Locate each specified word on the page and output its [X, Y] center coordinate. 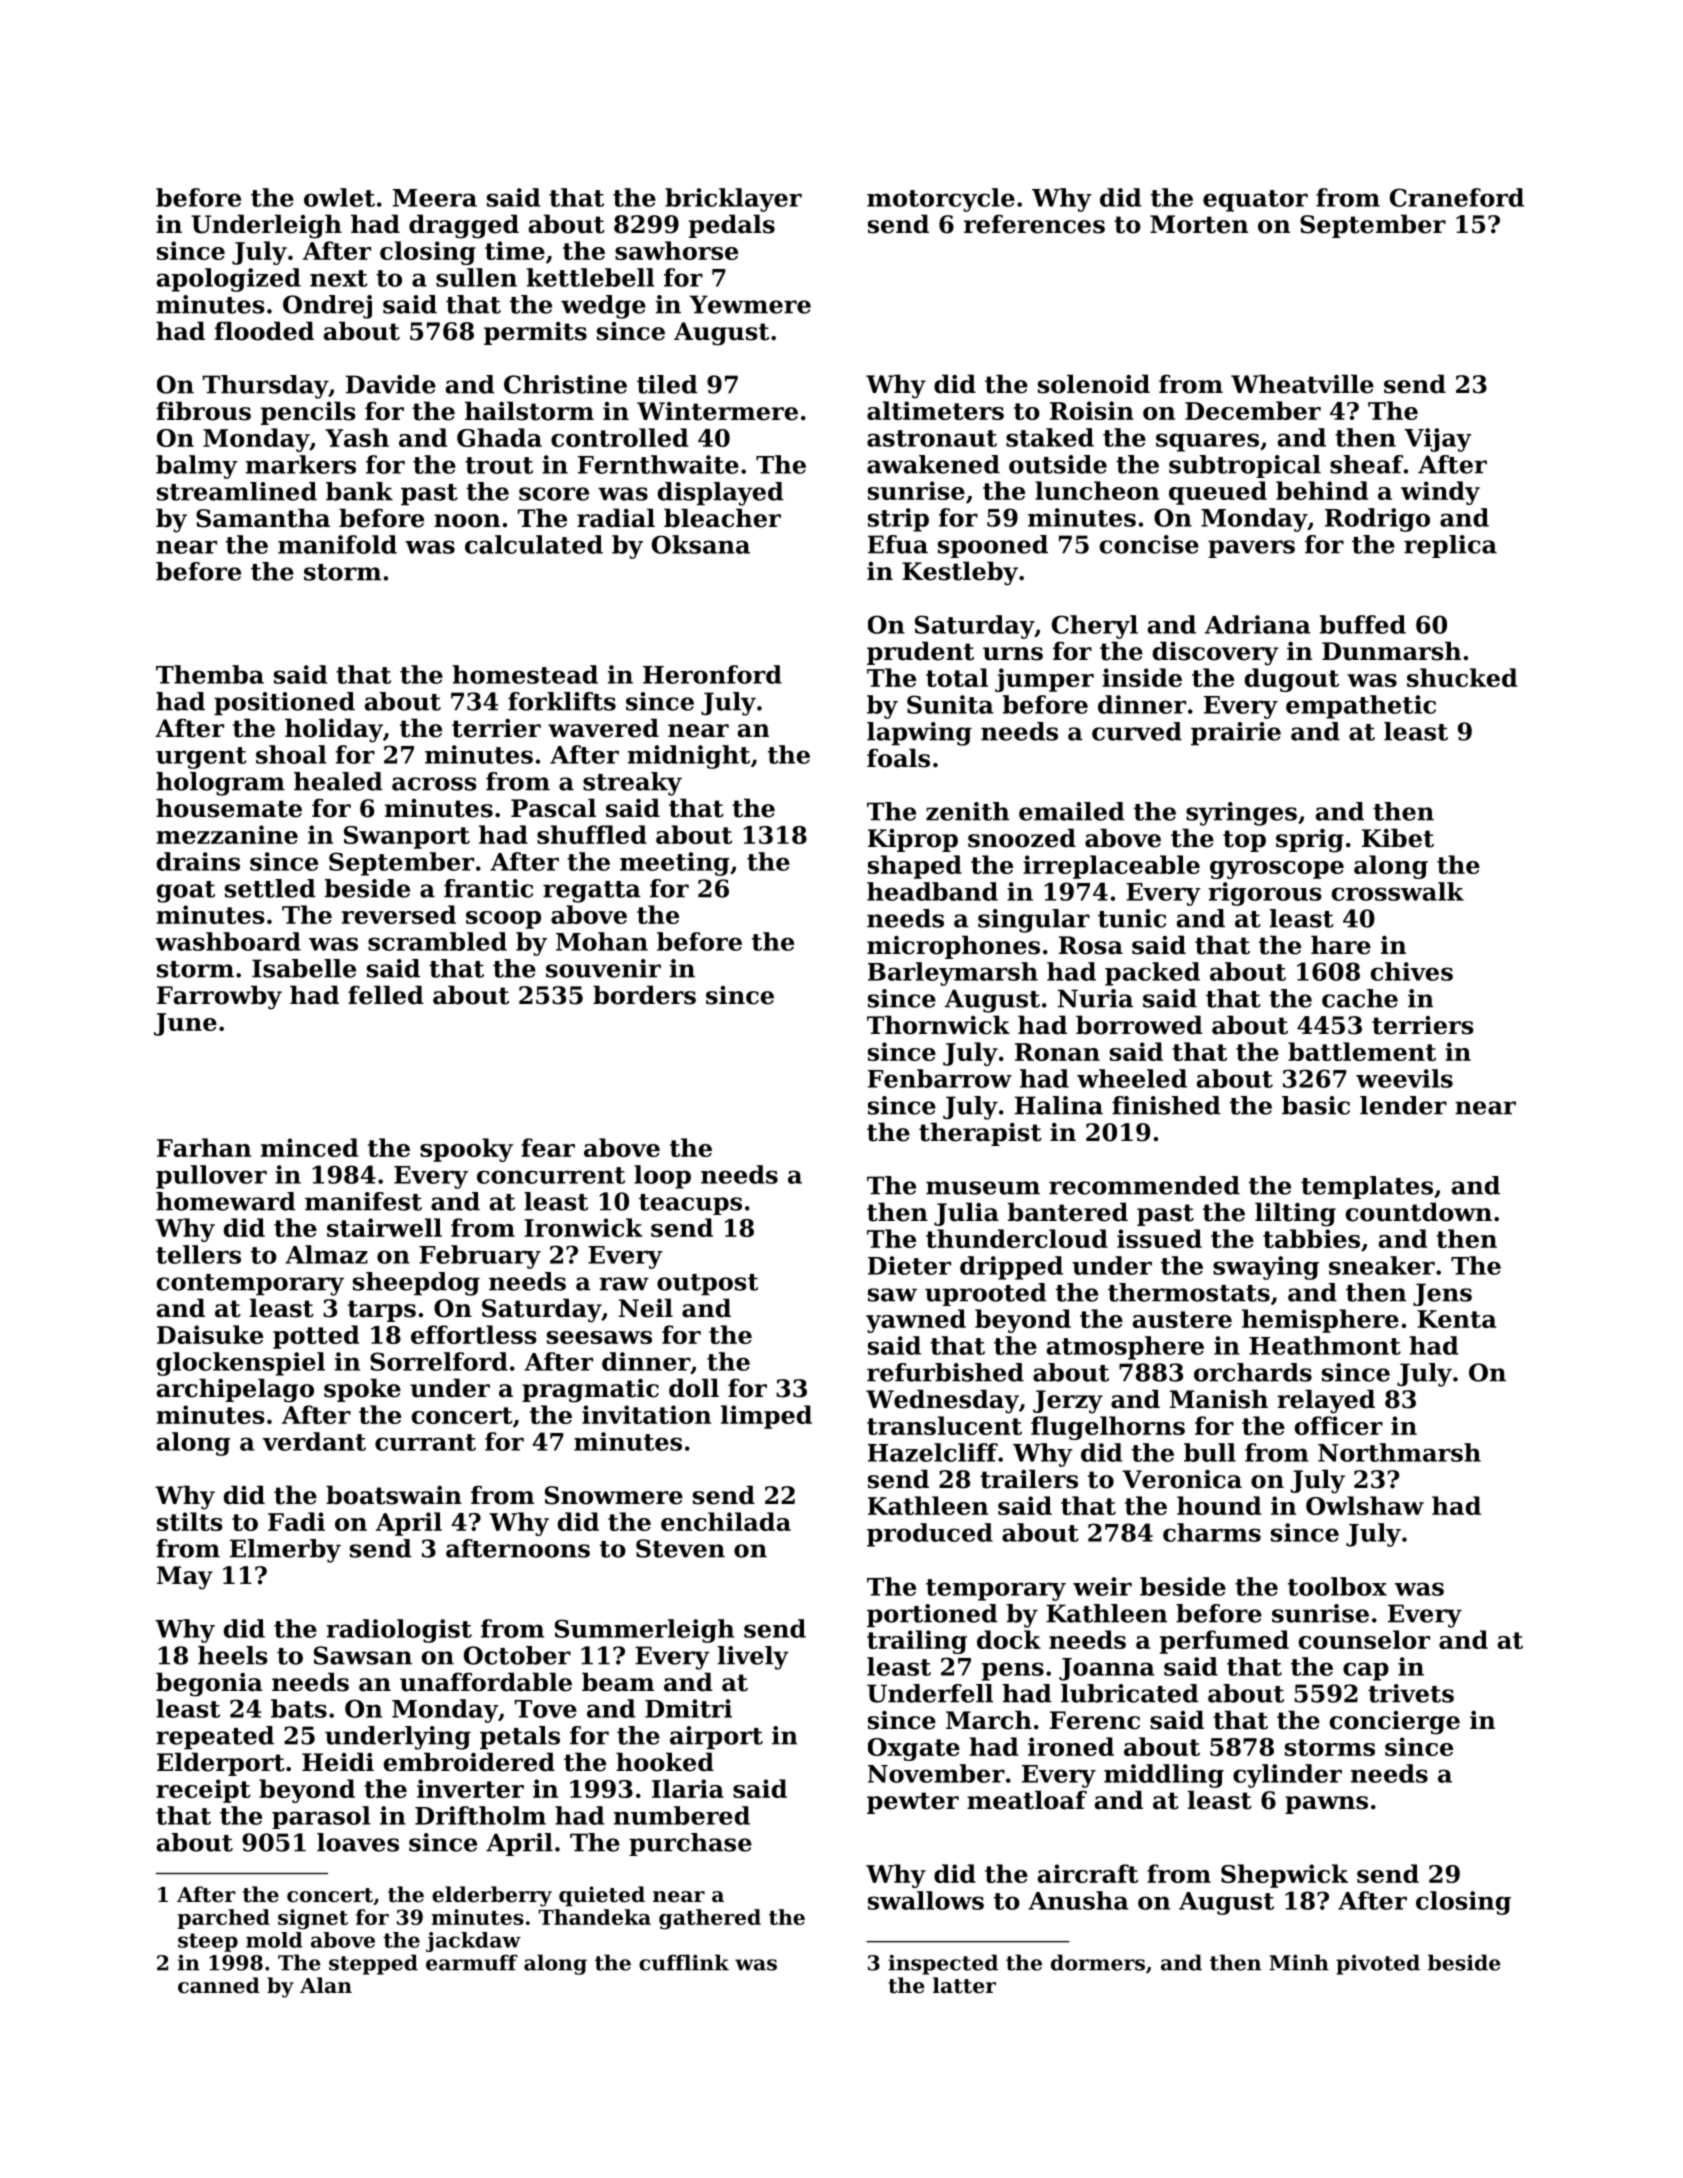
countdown [1419, 1212]
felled [386, 995]
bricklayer [733, 200]
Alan [326, 1985]
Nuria [1095, 998]
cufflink [684, 1962]
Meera [435, 198]
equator [1255, 201]
